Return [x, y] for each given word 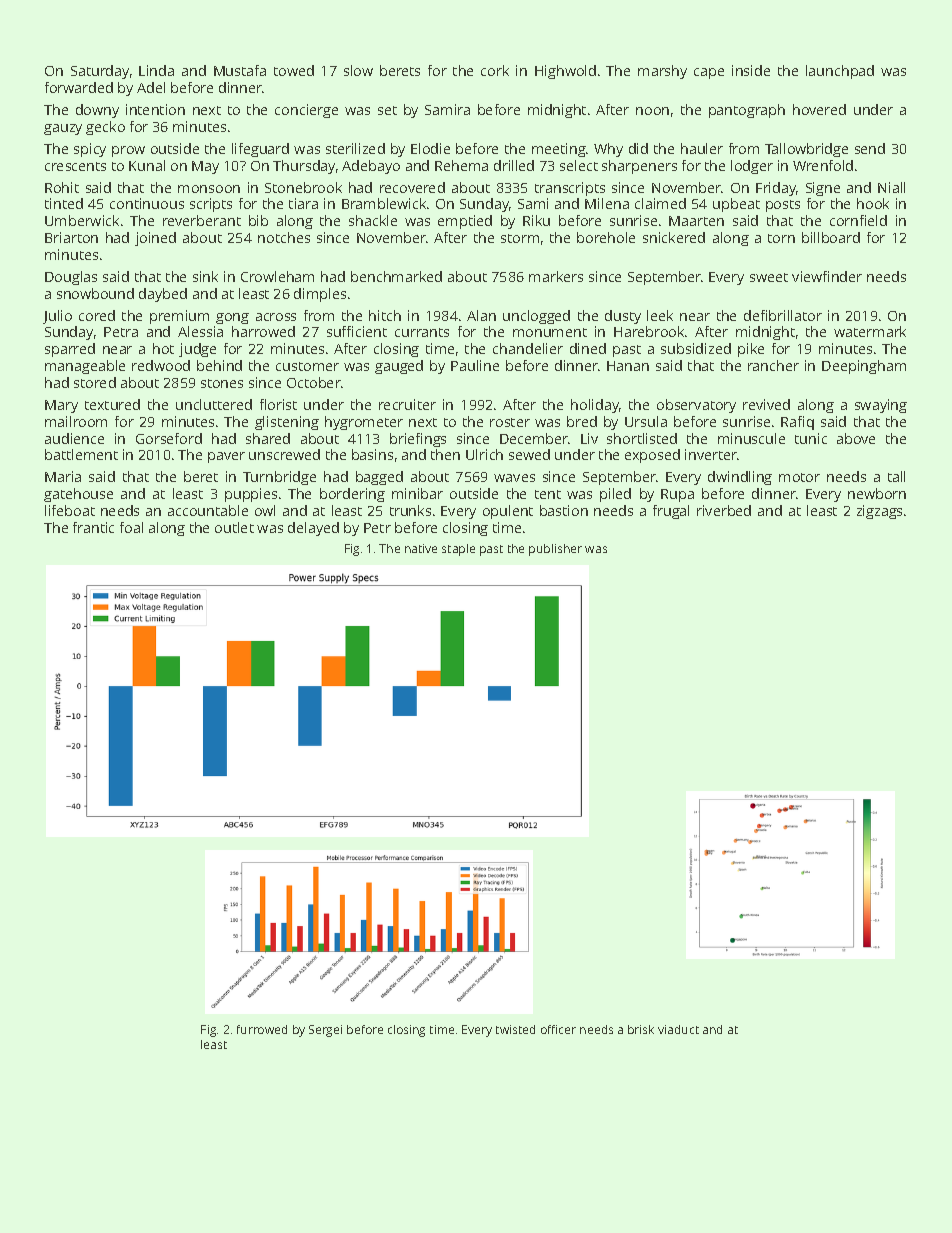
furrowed [262, 1029]
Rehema [461, 165]
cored [97, 315]
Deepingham [864, 367]
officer [558, 1029]
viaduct [678, 1029]
